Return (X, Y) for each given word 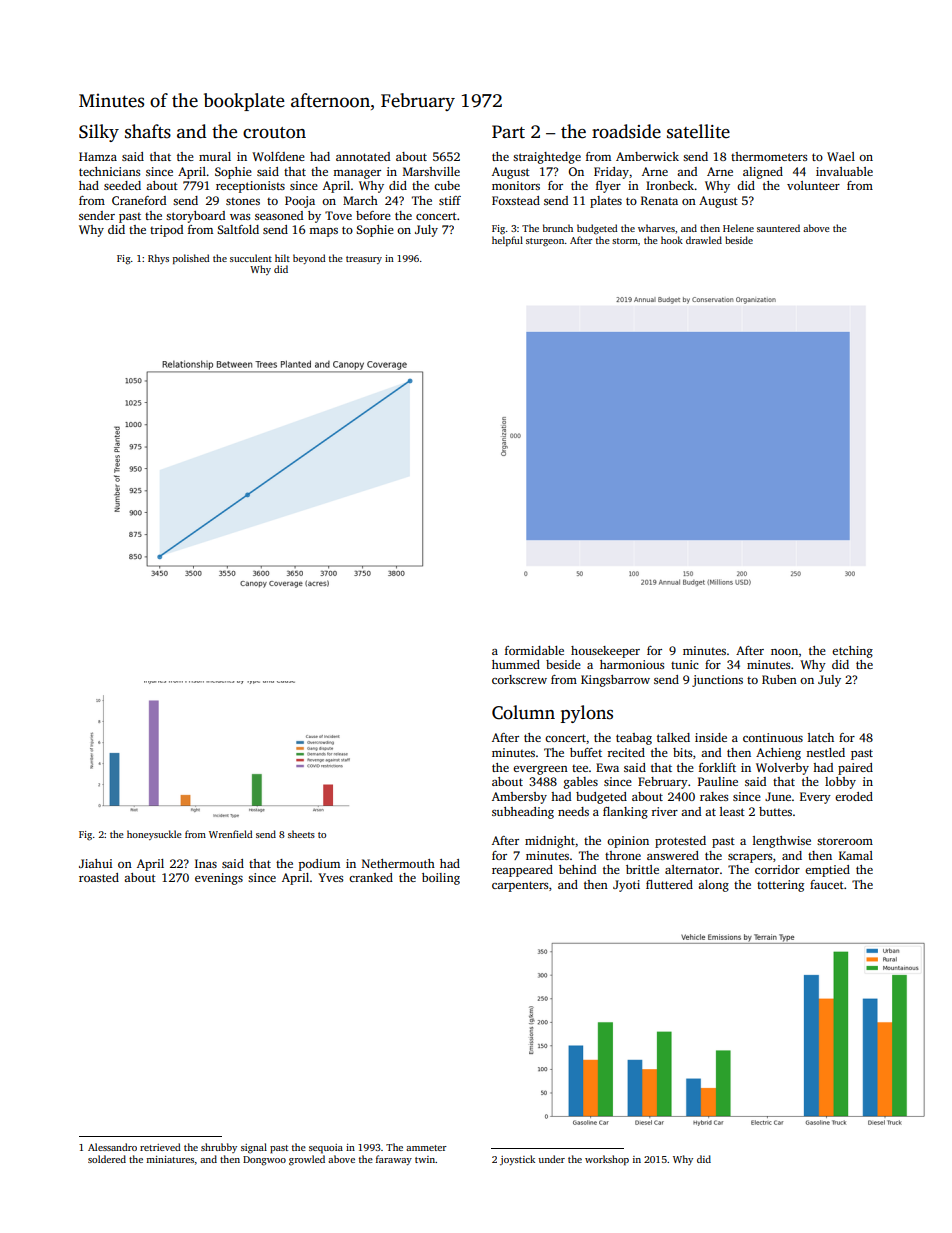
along (713, 886)
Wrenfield (230, 834)
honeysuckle (154, 835)
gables (581, 783)
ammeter (426, 1148)
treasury (364, 260)
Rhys (158, 259)
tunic (685, 664)
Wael (841, 156)
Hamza (98, 156)
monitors (516, 185)
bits (682, 752)
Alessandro (112, 1147)
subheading (523, 813)
